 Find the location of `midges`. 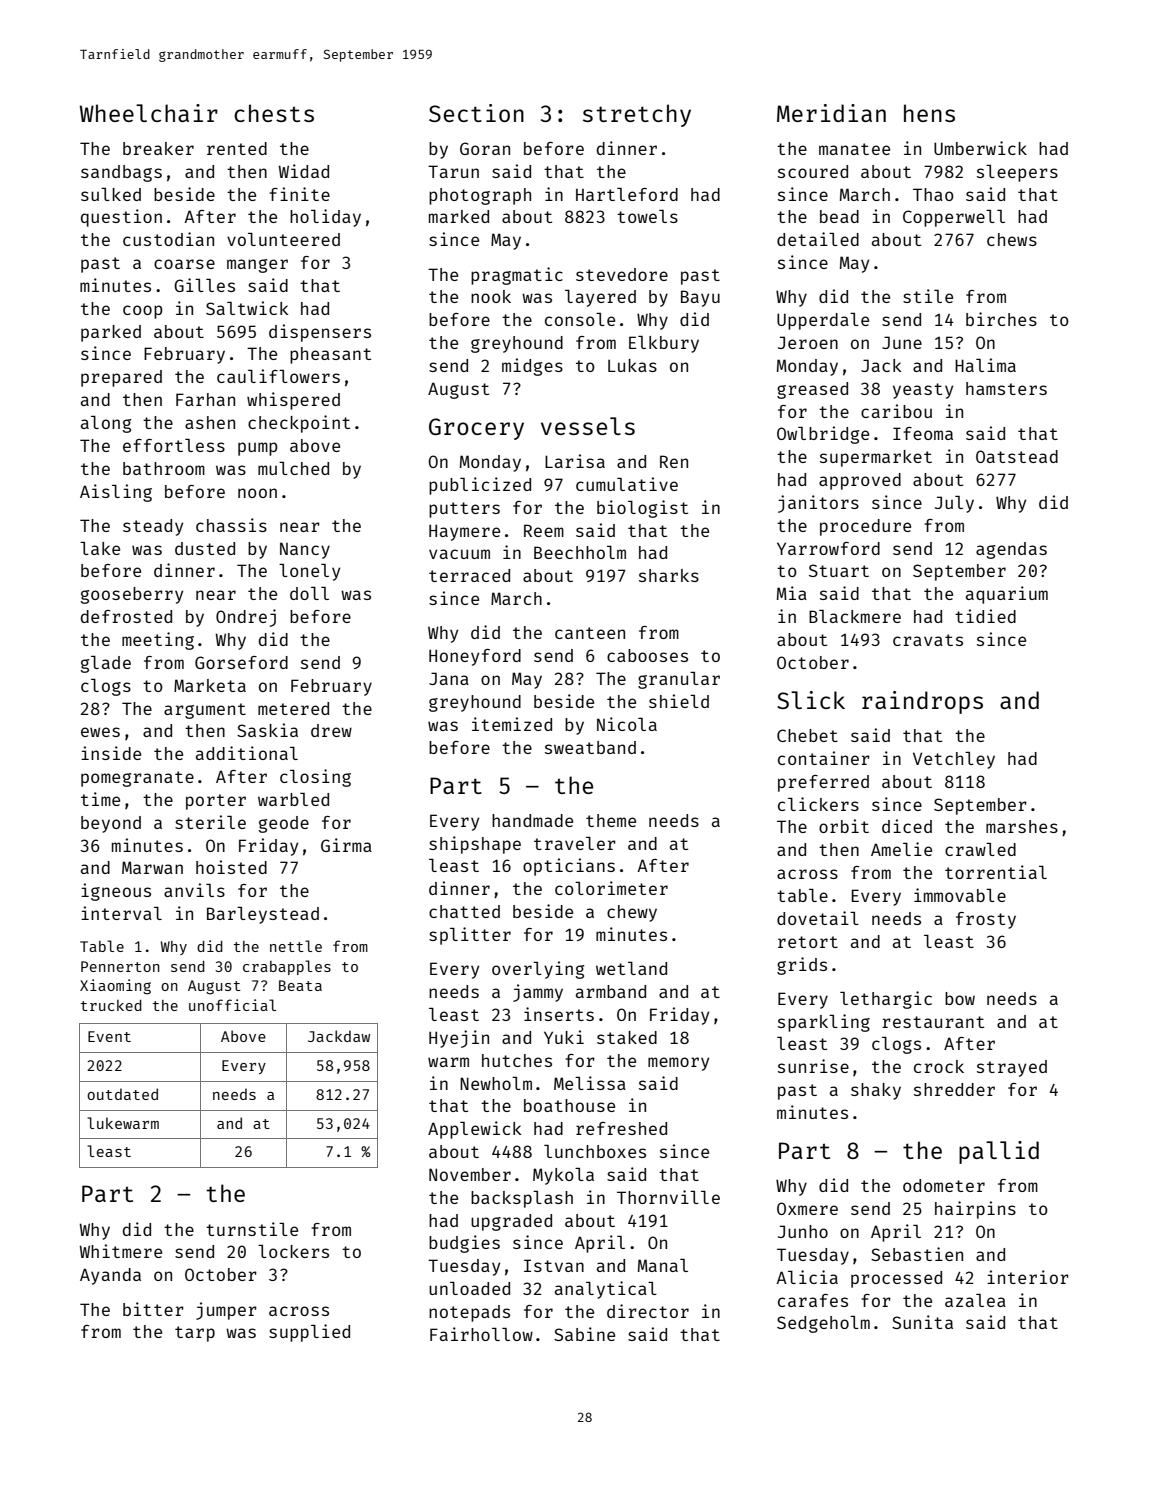

midges is located at coordinates (532, 367).
